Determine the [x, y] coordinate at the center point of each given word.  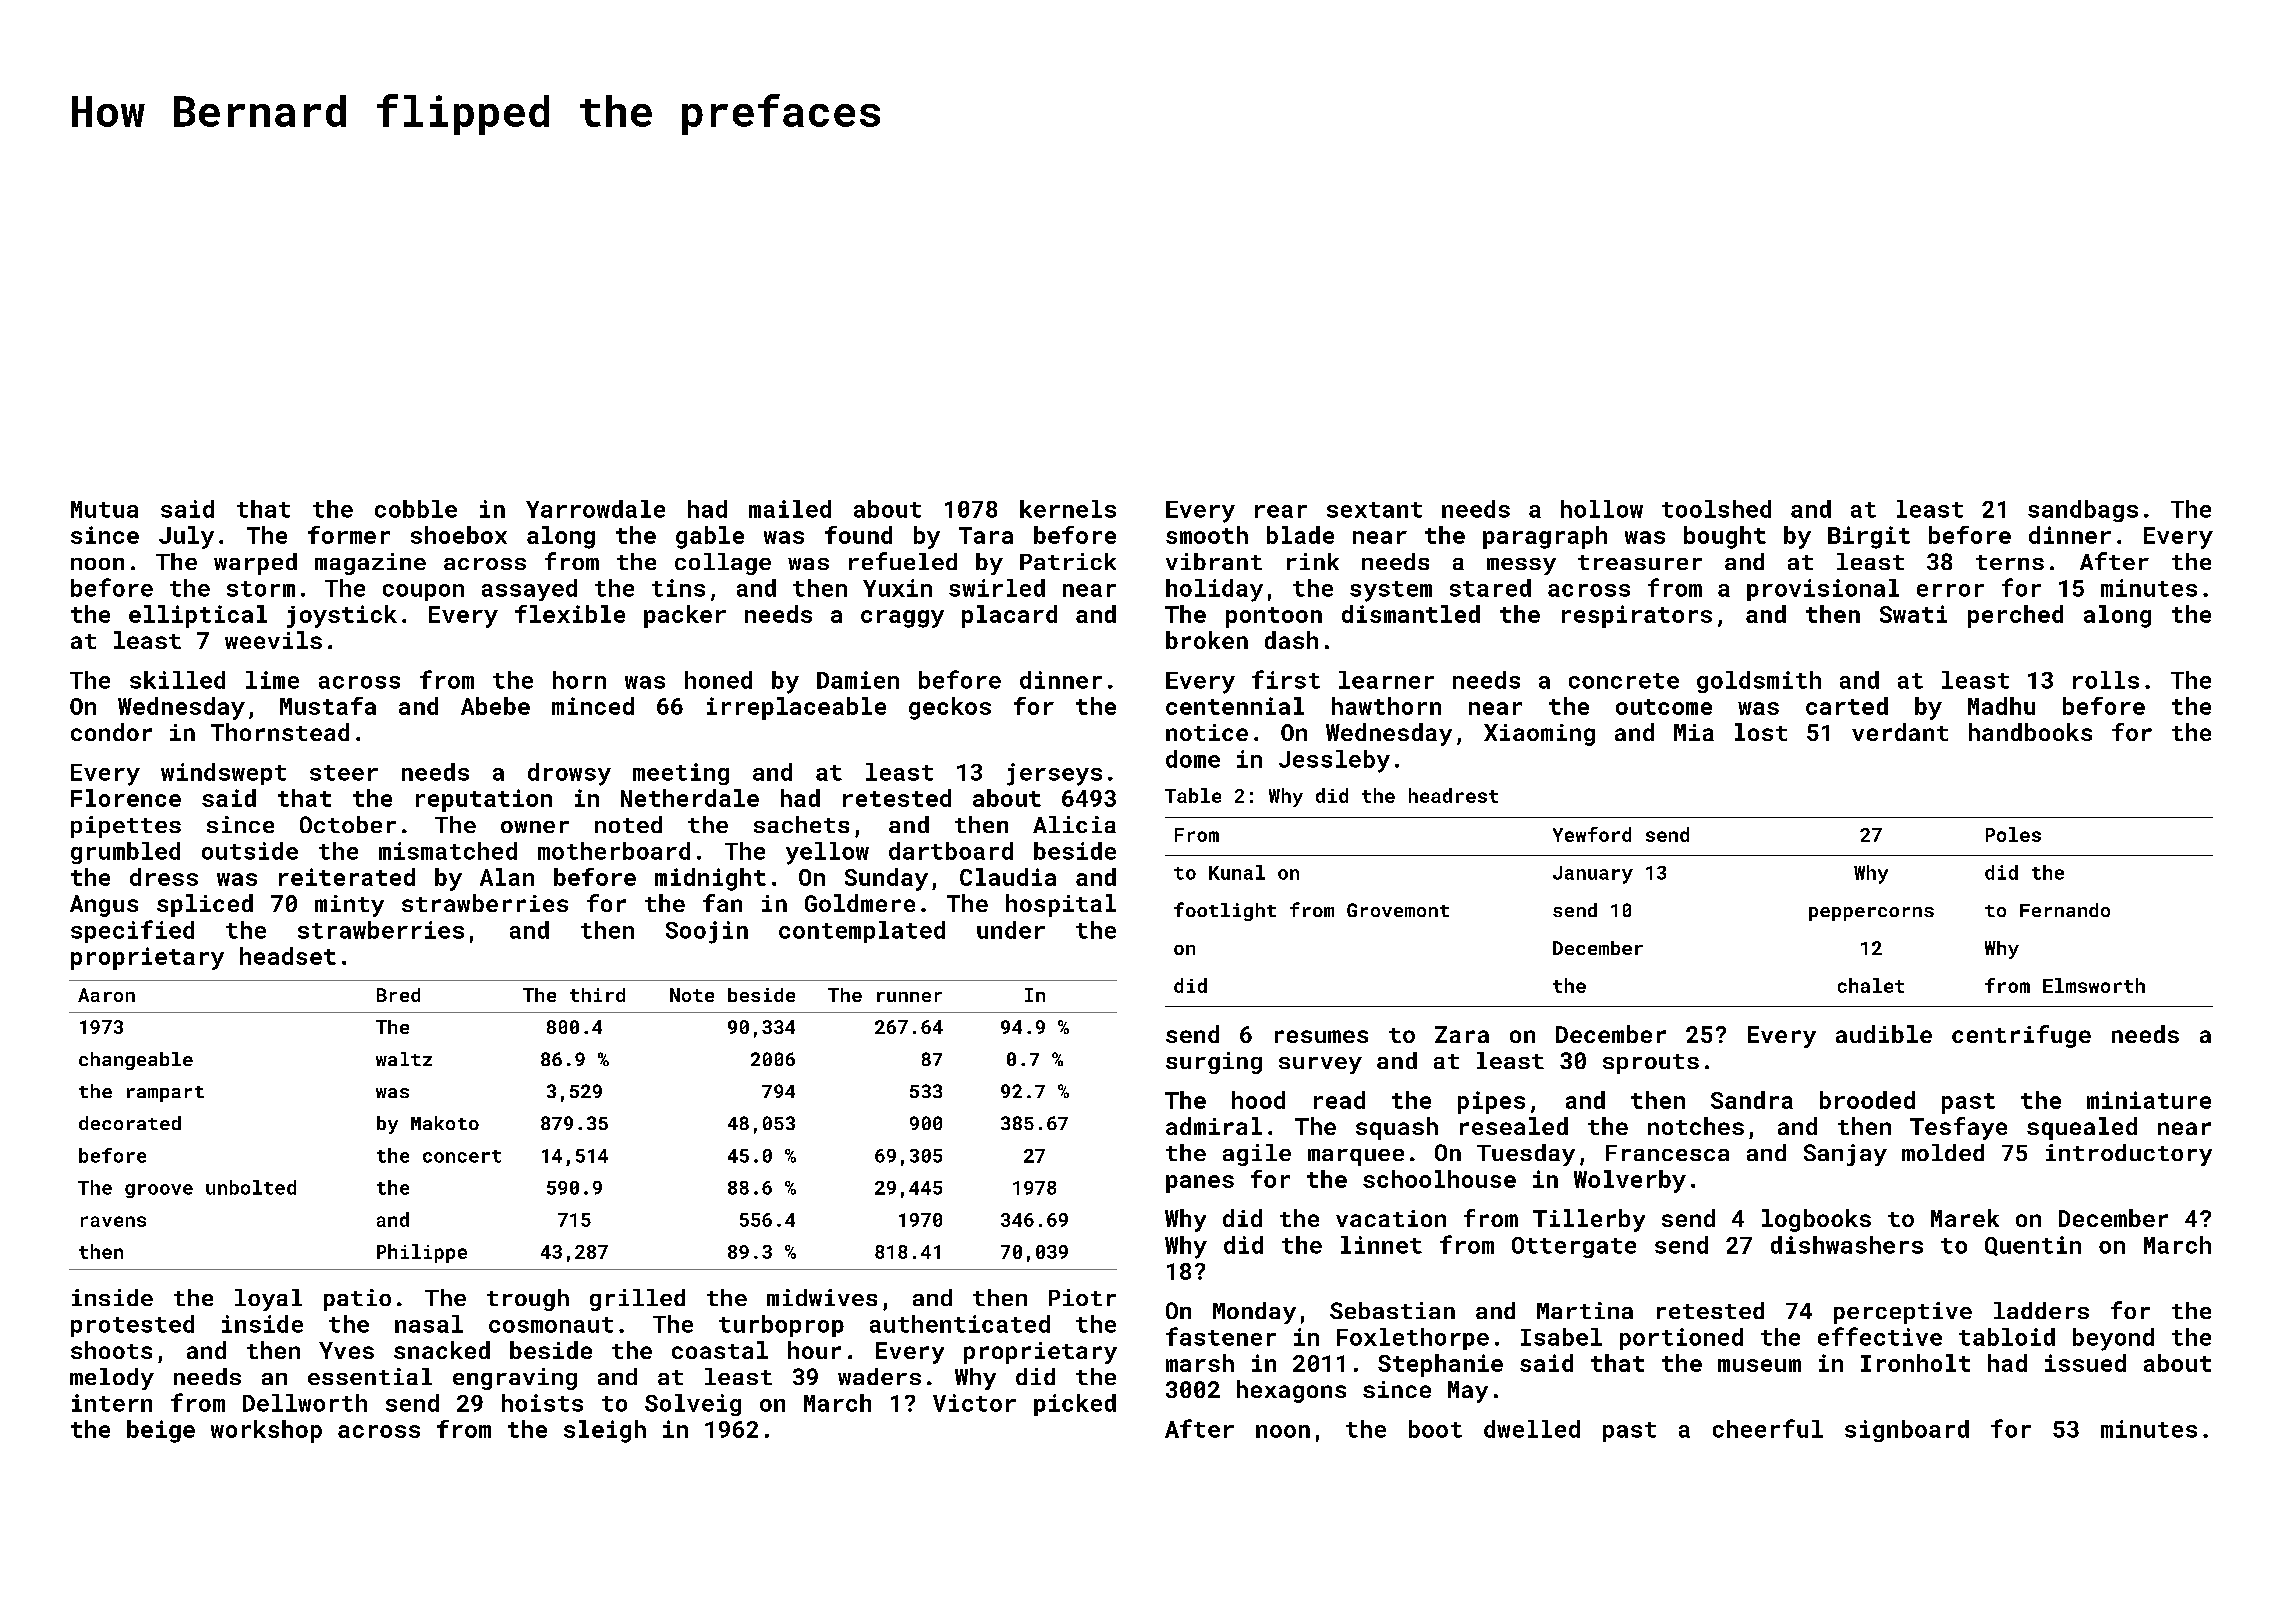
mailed [790, 509]
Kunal [1237, 872]
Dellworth [305, 1403]
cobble [416, 509]
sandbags [2083, 511]
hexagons [1291, 1391]
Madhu [2001, 706]
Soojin [707, 932]
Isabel [1561, 1337]
